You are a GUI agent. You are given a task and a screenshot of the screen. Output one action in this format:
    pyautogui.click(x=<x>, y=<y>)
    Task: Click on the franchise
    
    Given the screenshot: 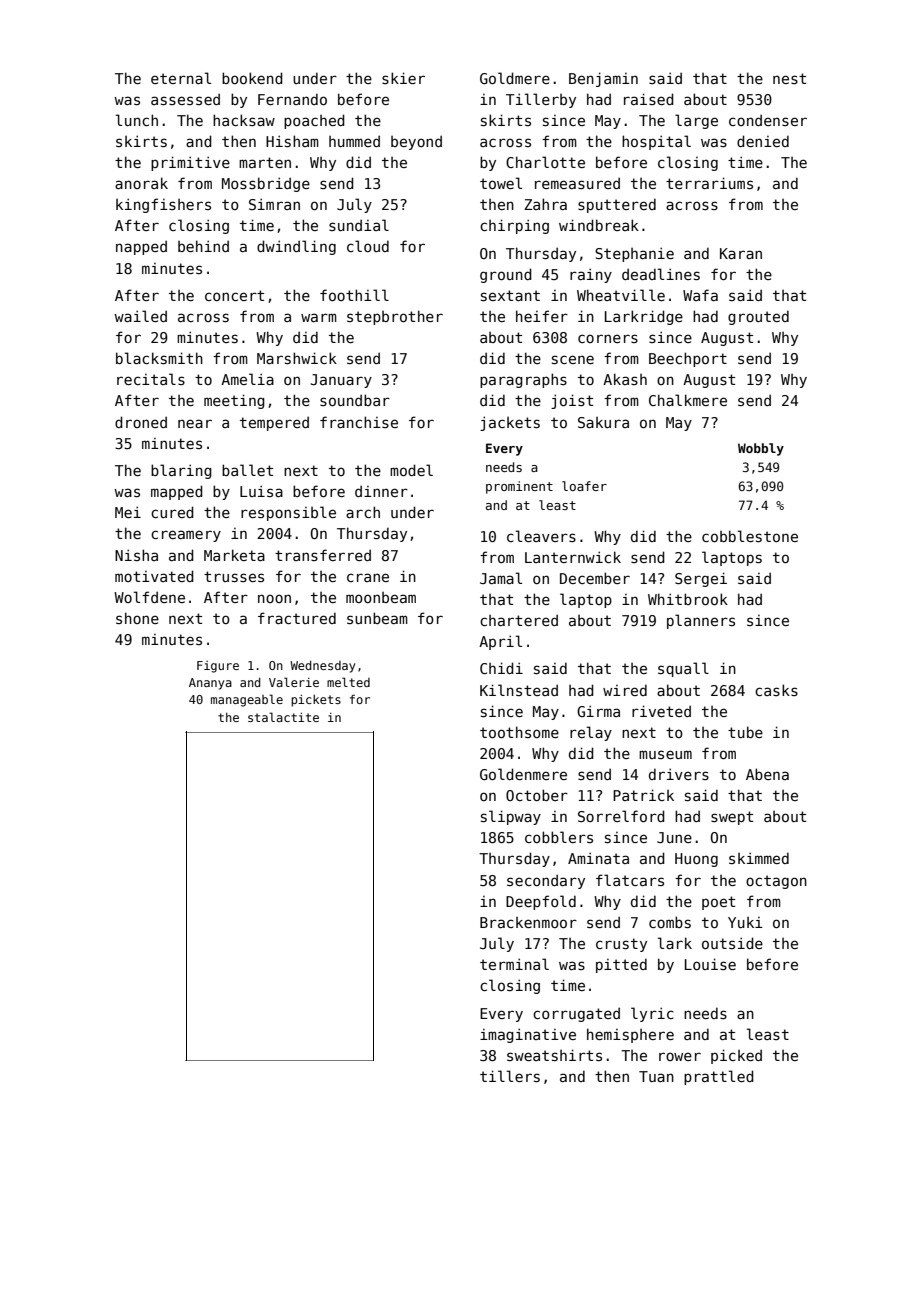 What is the action you would take?
    pyautogui.click(x=359, y=422)
